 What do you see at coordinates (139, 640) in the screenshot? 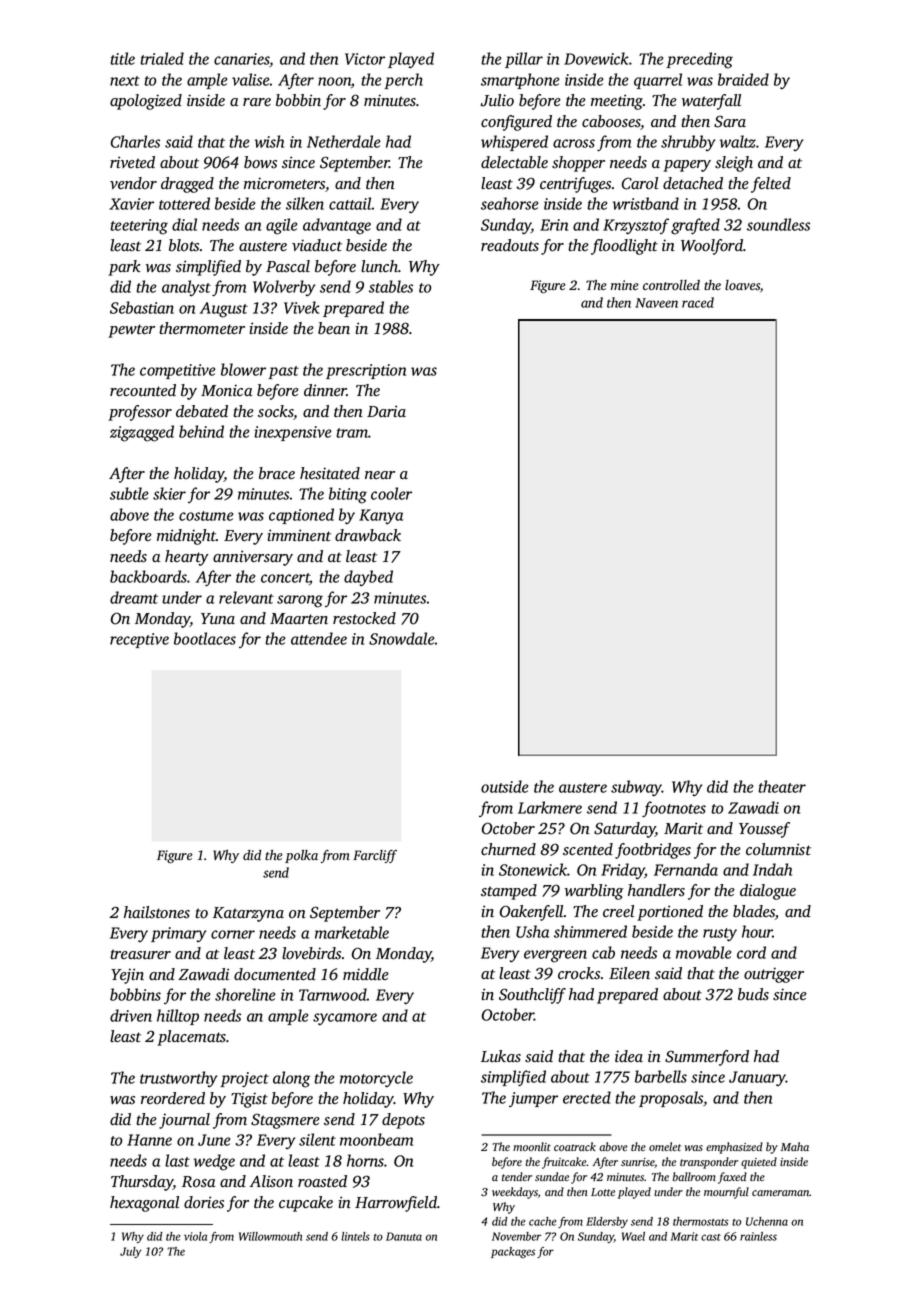
I see `receptive` at bounding box center [139, 640].
